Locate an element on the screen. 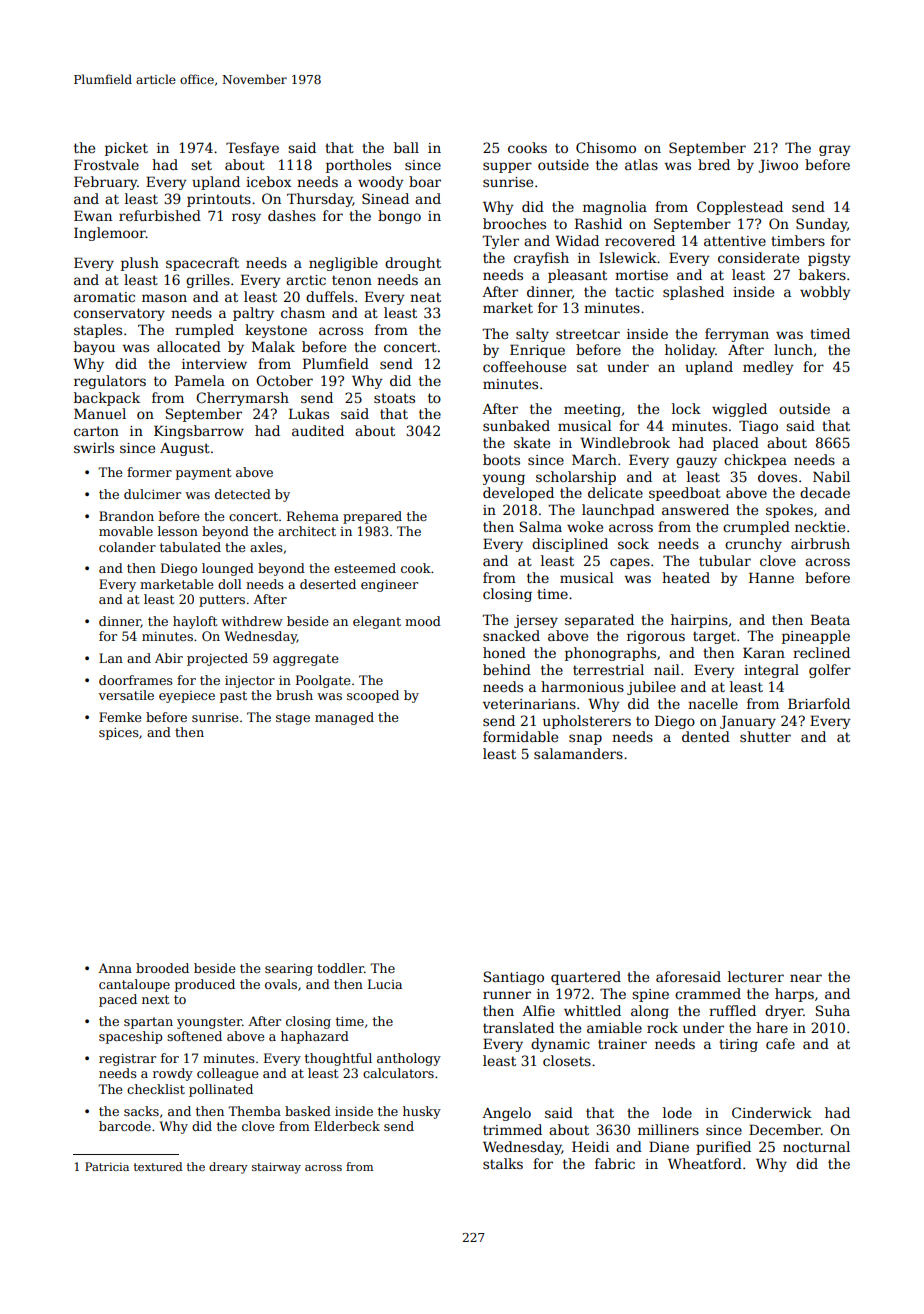 The width and height of the screenshot is (924, 1314). Alfie is located at coordinates (538, 1010).
